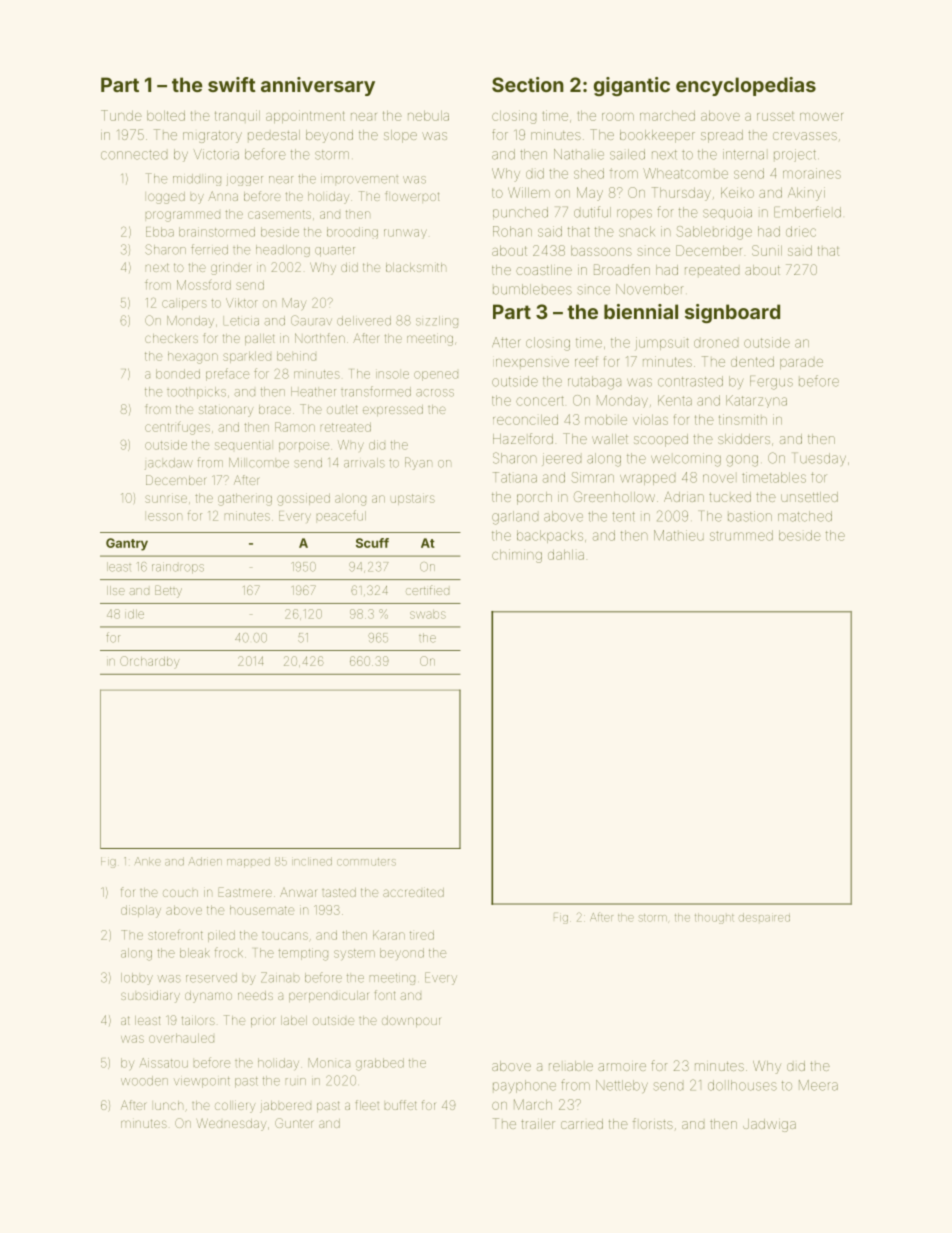 The height and width of the document is (1233, 952). Describe the element at coordinates (305, 116) in the document. I see `appointment` at that location.
